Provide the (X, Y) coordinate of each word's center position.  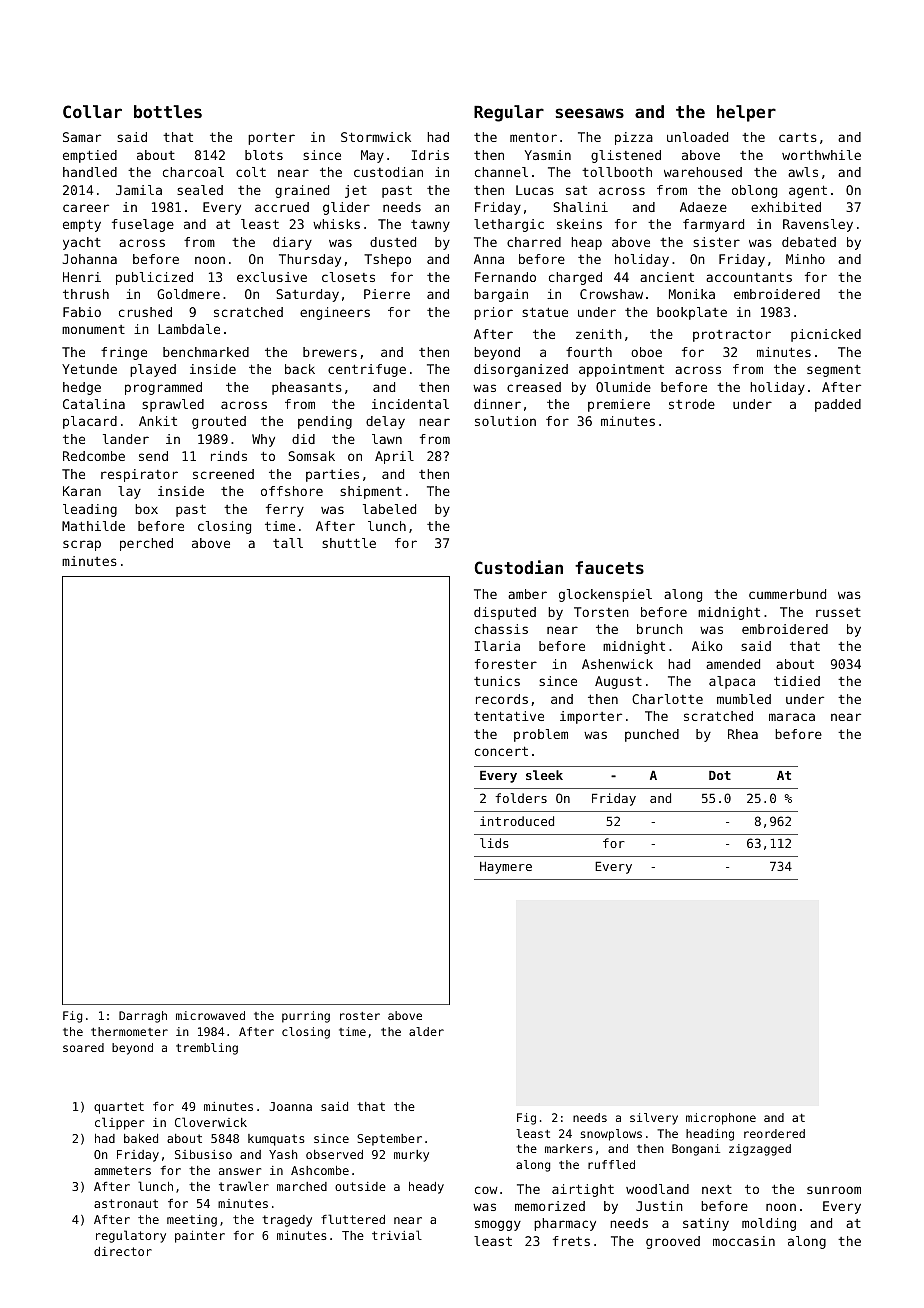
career (86, 208)
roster (360, 1016)
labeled (389, 509)
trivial (397, 1235)
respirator (139, 475)
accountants (749, 277)
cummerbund (787, 594)
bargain (501, 295)
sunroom (834, 1190)
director (123, 1251)
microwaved (210, 1015)
